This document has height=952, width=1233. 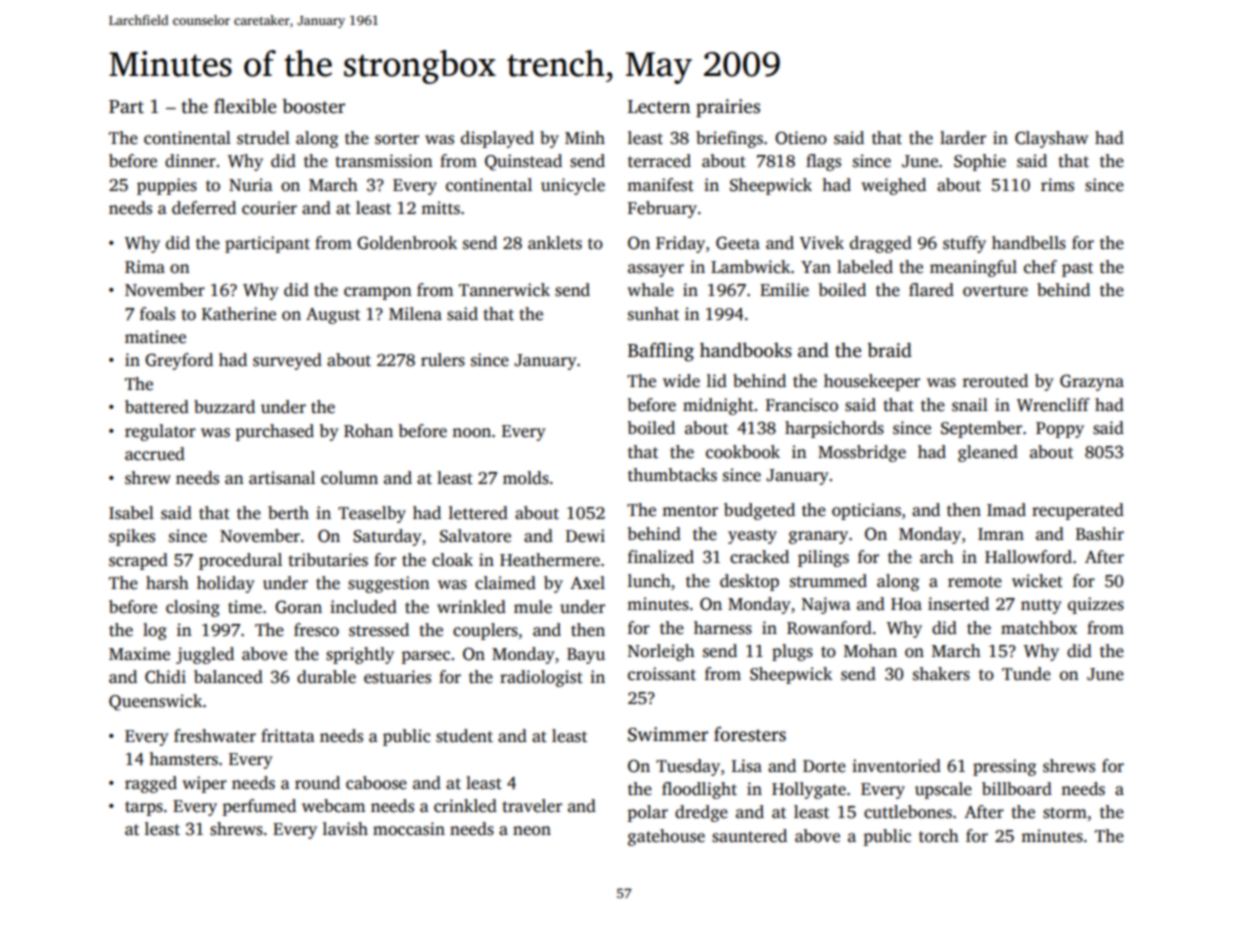 I want to click on desktop, so click(x=749, y=582).
